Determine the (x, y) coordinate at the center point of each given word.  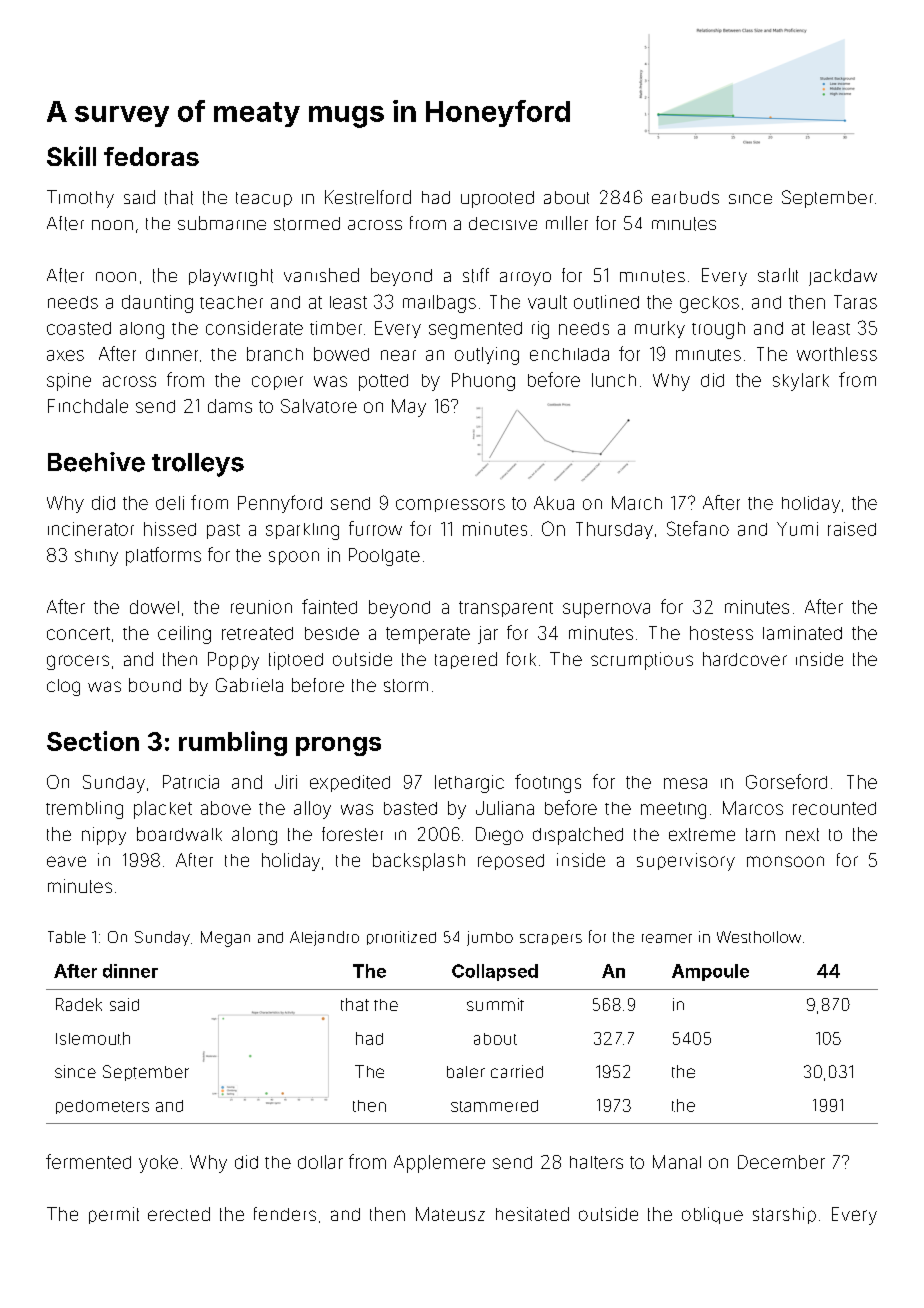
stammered (494, 1106)
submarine (222, 223)
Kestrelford (368, 197)
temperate (428, 635)
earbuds (685, 197)
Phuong (483, 382)
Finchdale (88, 406)
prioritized (401, 938)
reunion (261, 607)
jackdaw (843, 277)
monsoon (785, 861)
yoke (158, 1164)
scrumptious (642, 661)
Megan (225, 939)
